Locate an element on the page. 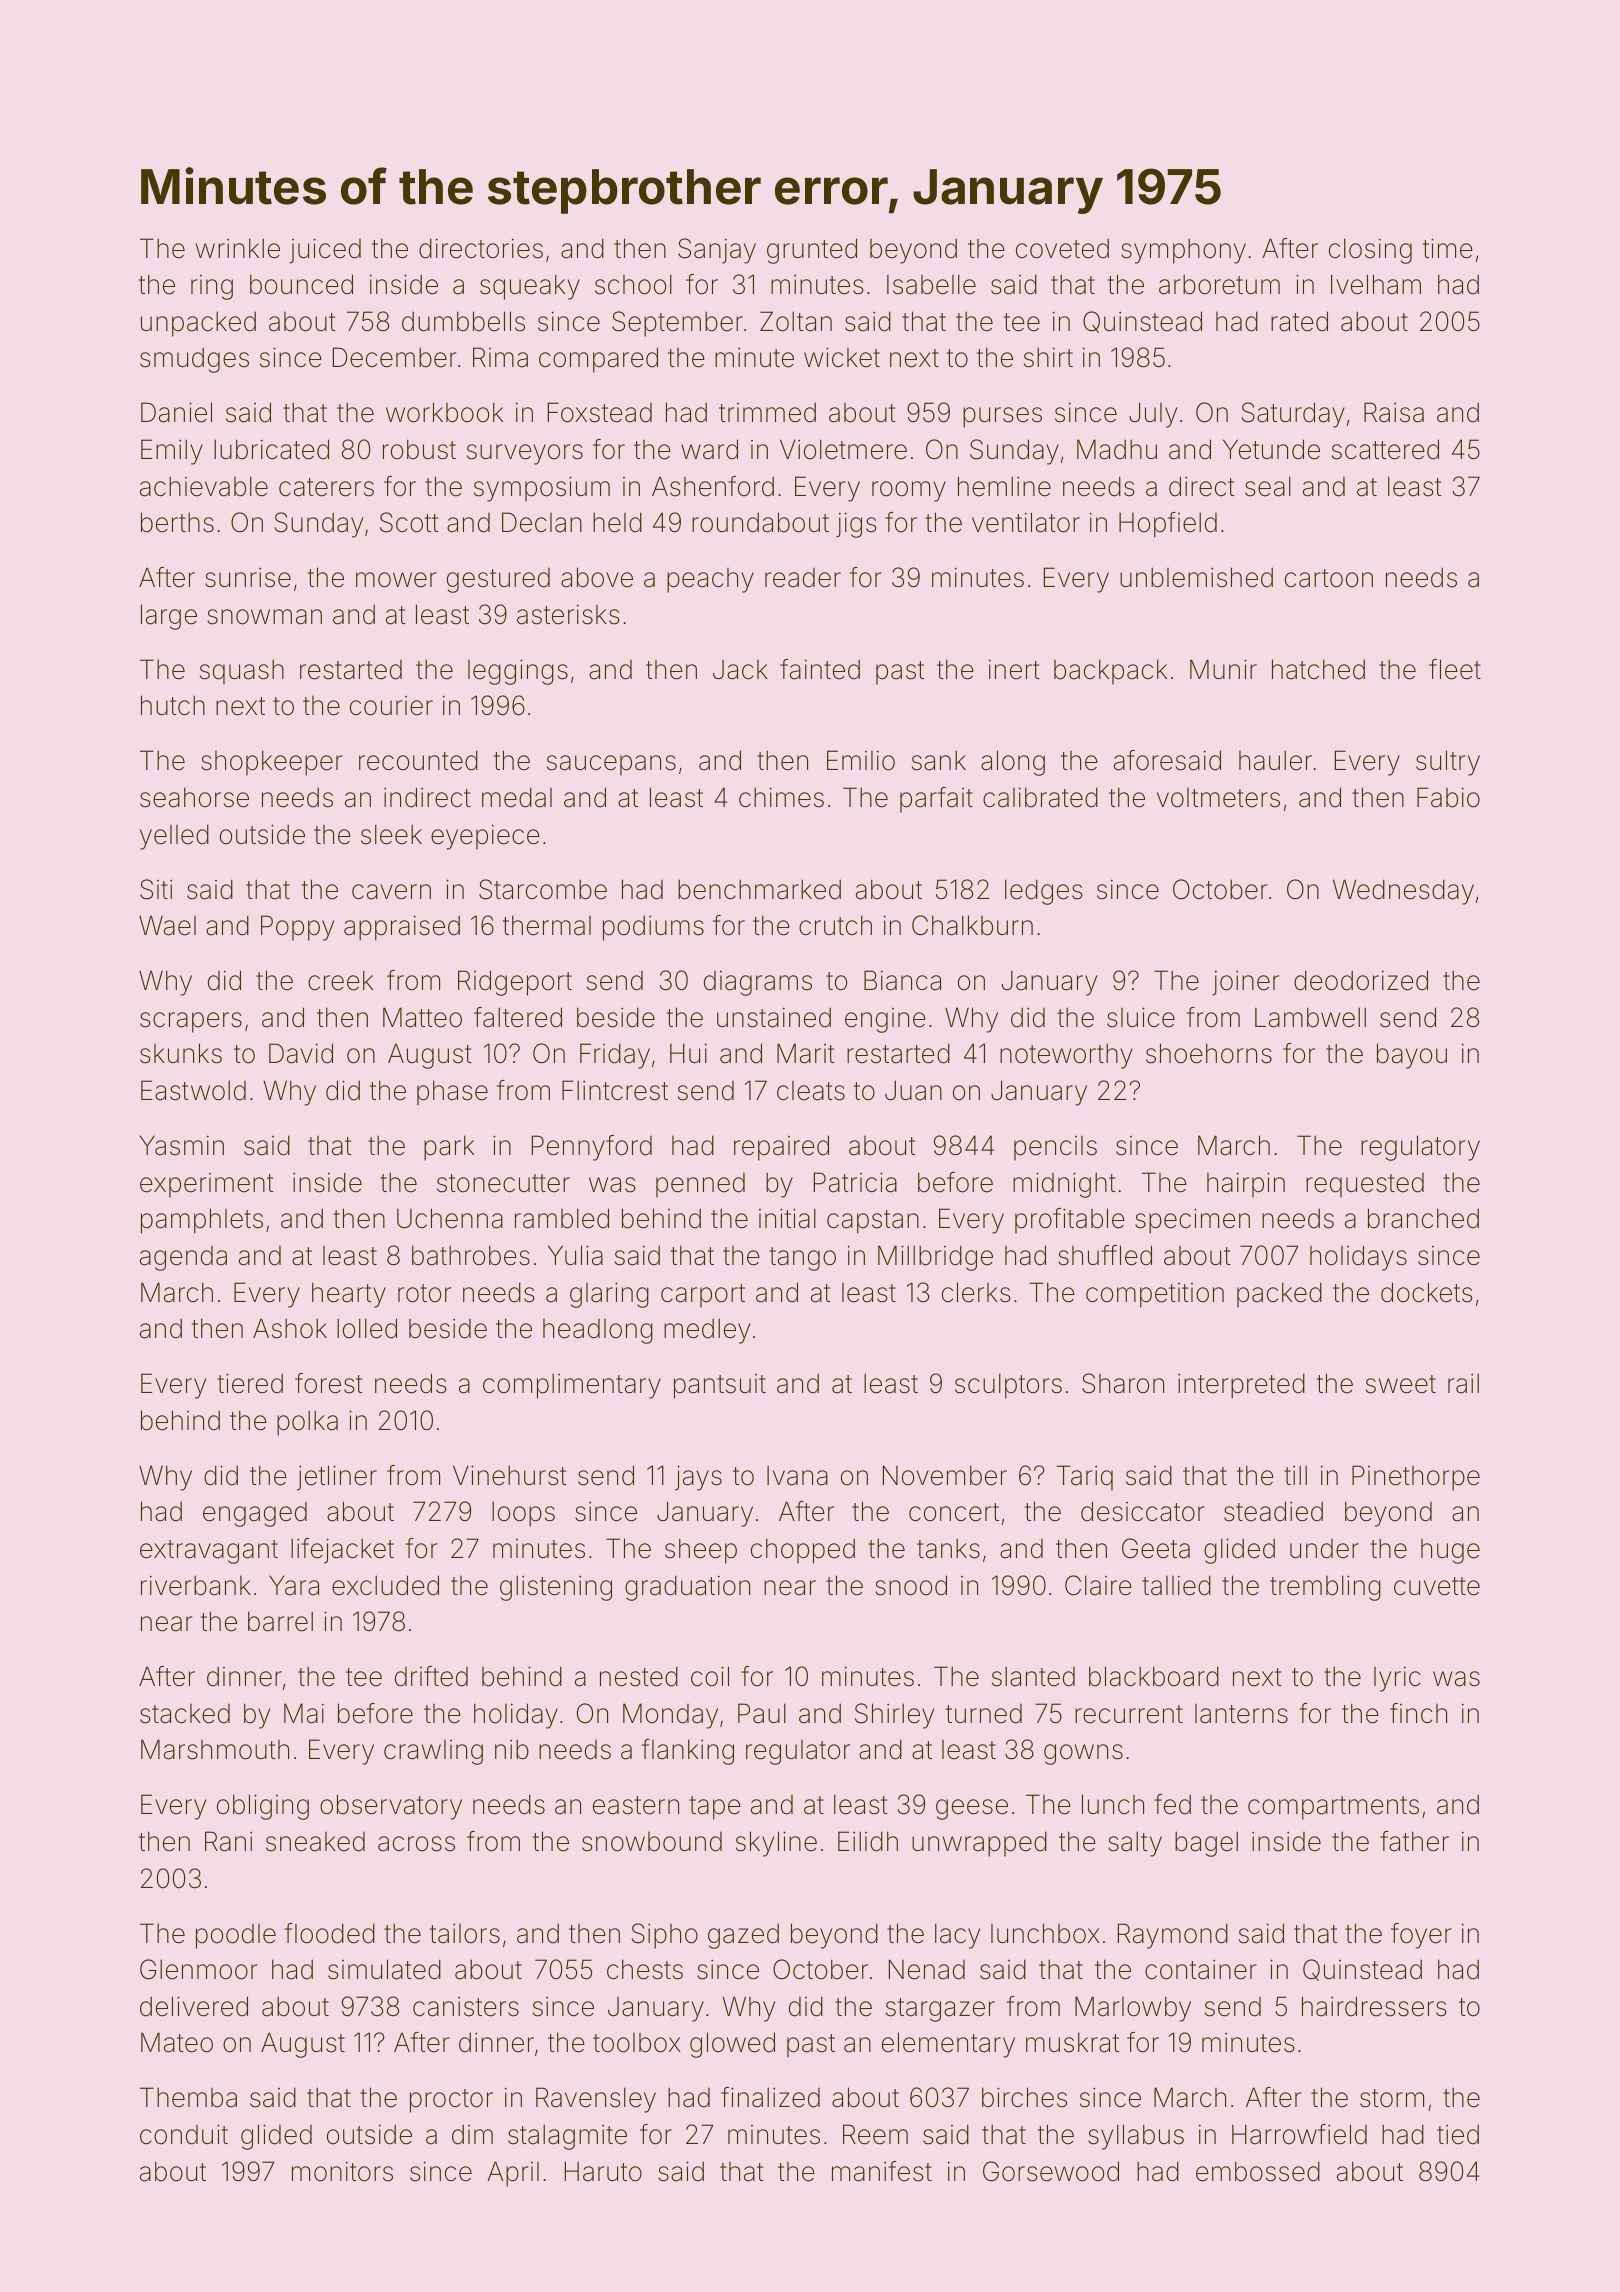  monitors is located at coordinates (342, 2172).
